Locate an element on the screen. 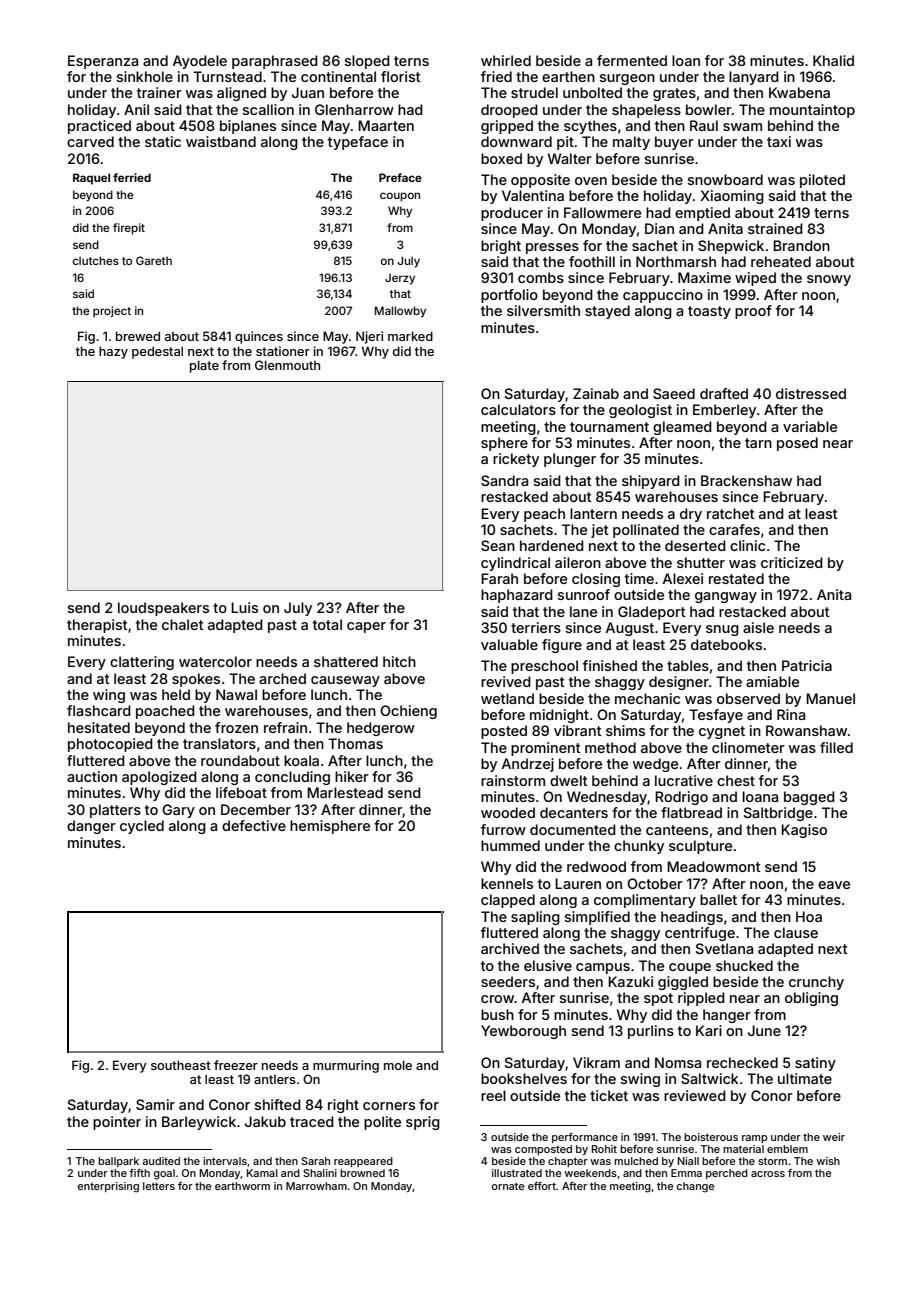 The height and width of the screenshot is (1308, 924). hazy is located at coordinates (113, 352).
